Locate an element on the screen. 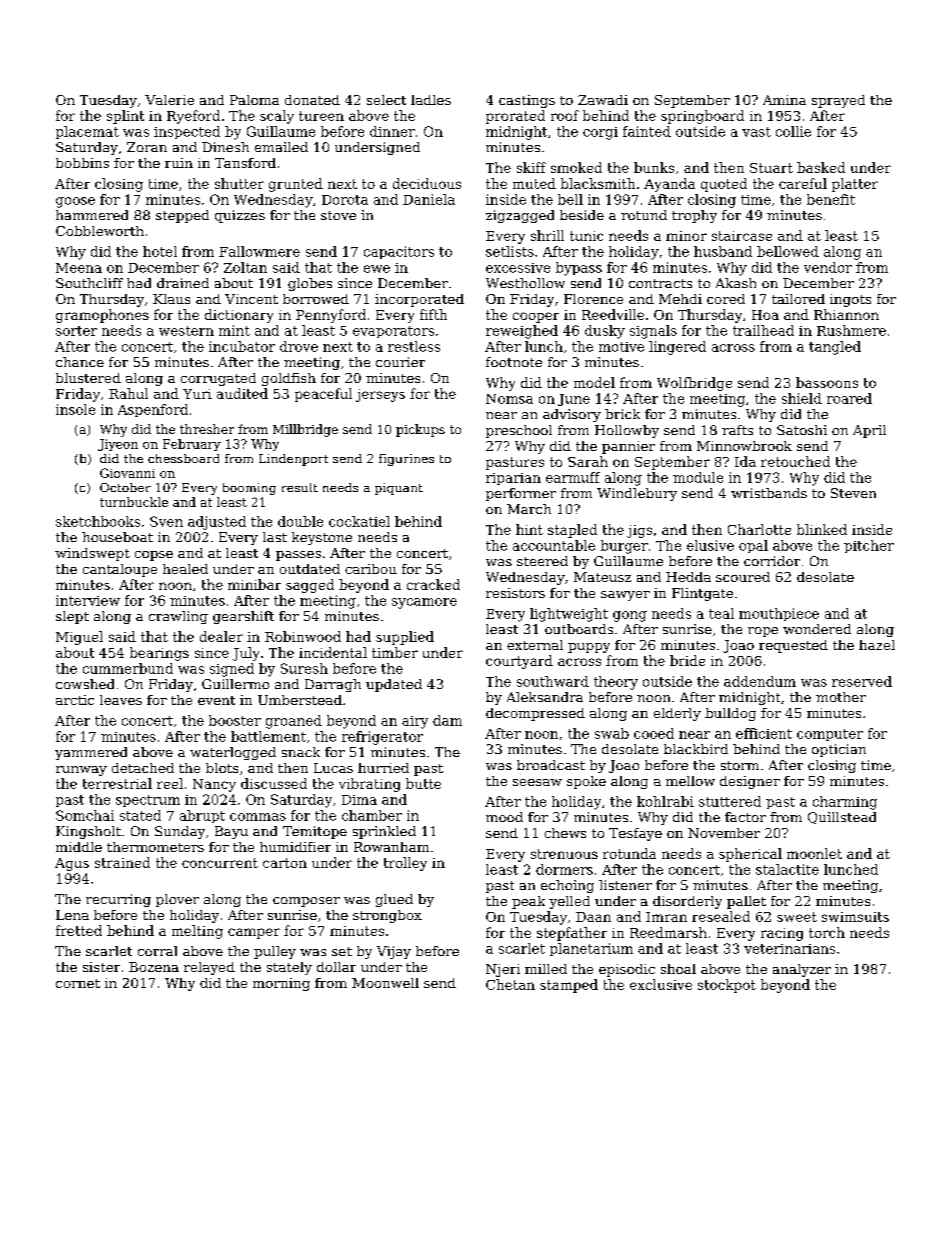  ladles is located at coordinates (431, 100).
